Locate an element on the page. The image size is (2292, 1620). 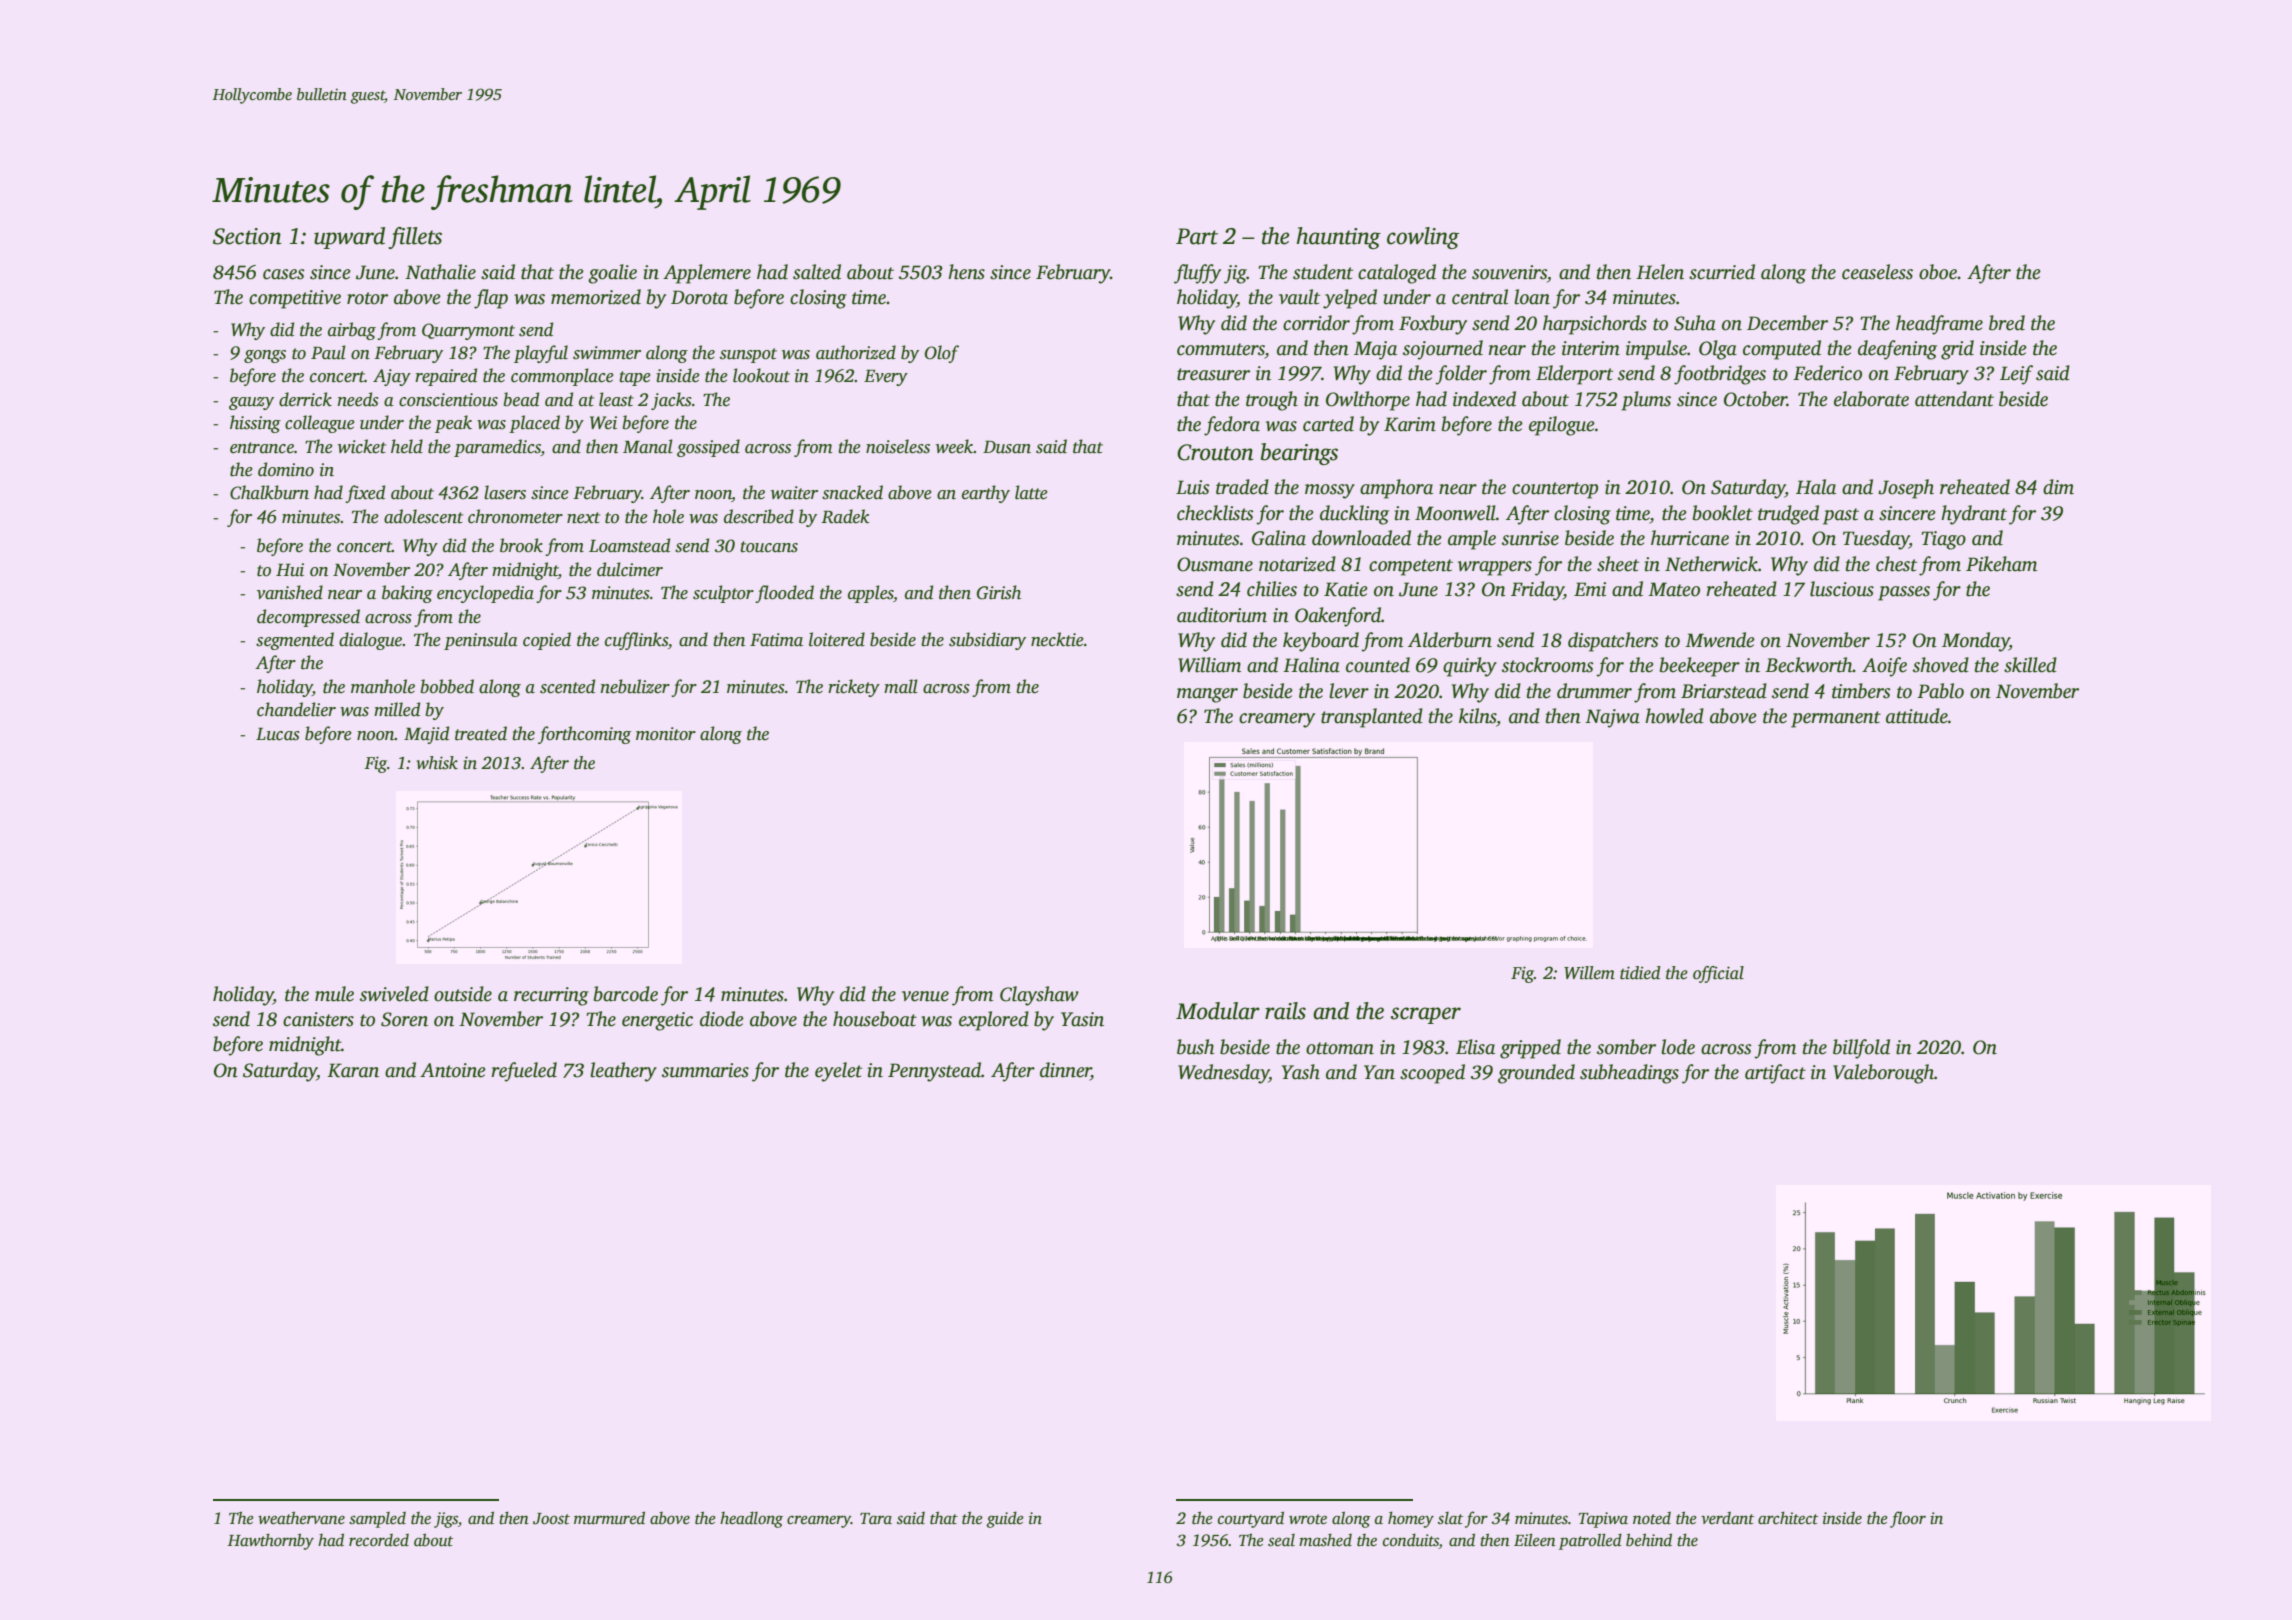
Part is located at coordinates (1197, 236).
